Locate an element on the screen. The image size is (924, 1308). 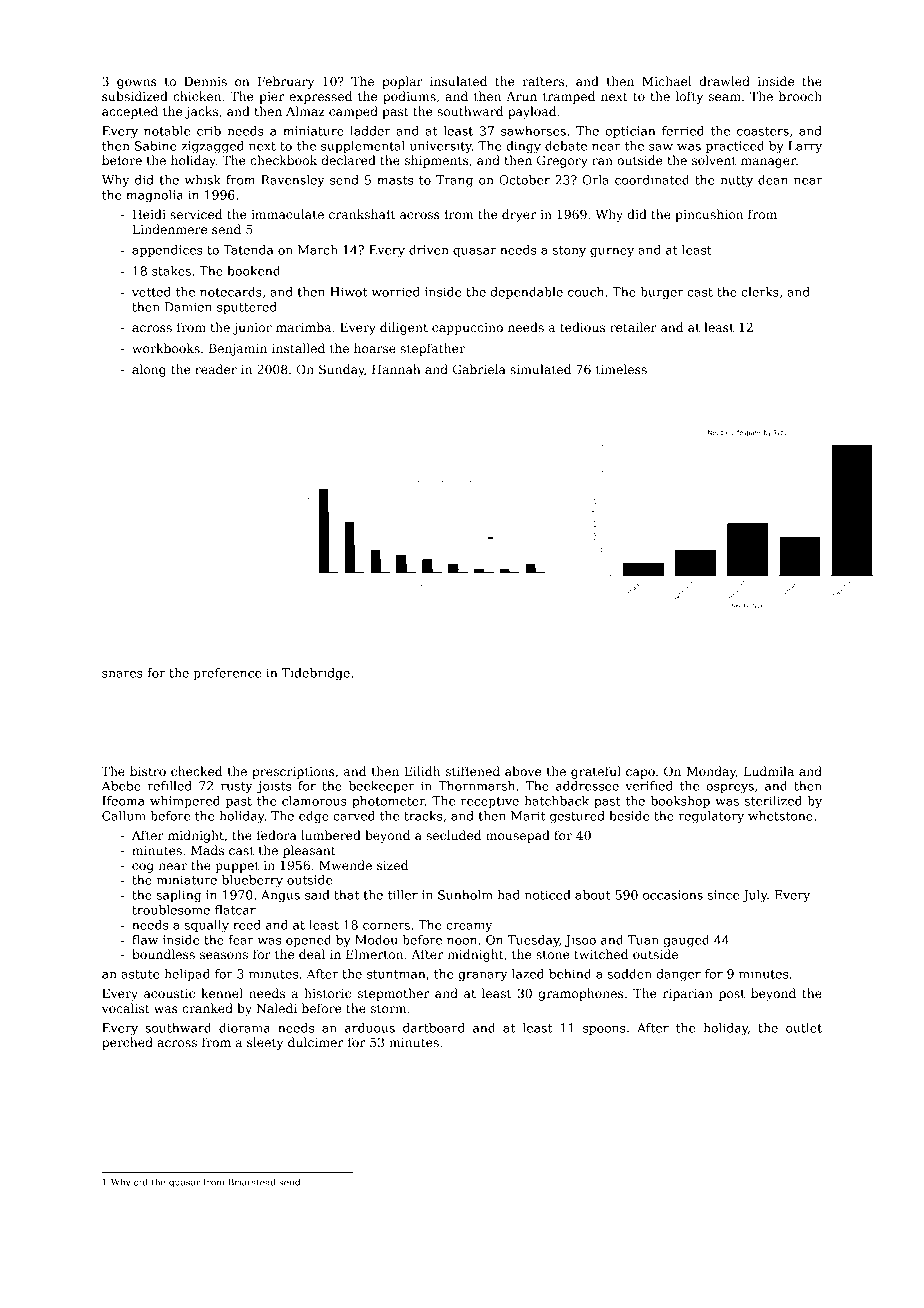
ospreys is located at coordinates (730, 788).
